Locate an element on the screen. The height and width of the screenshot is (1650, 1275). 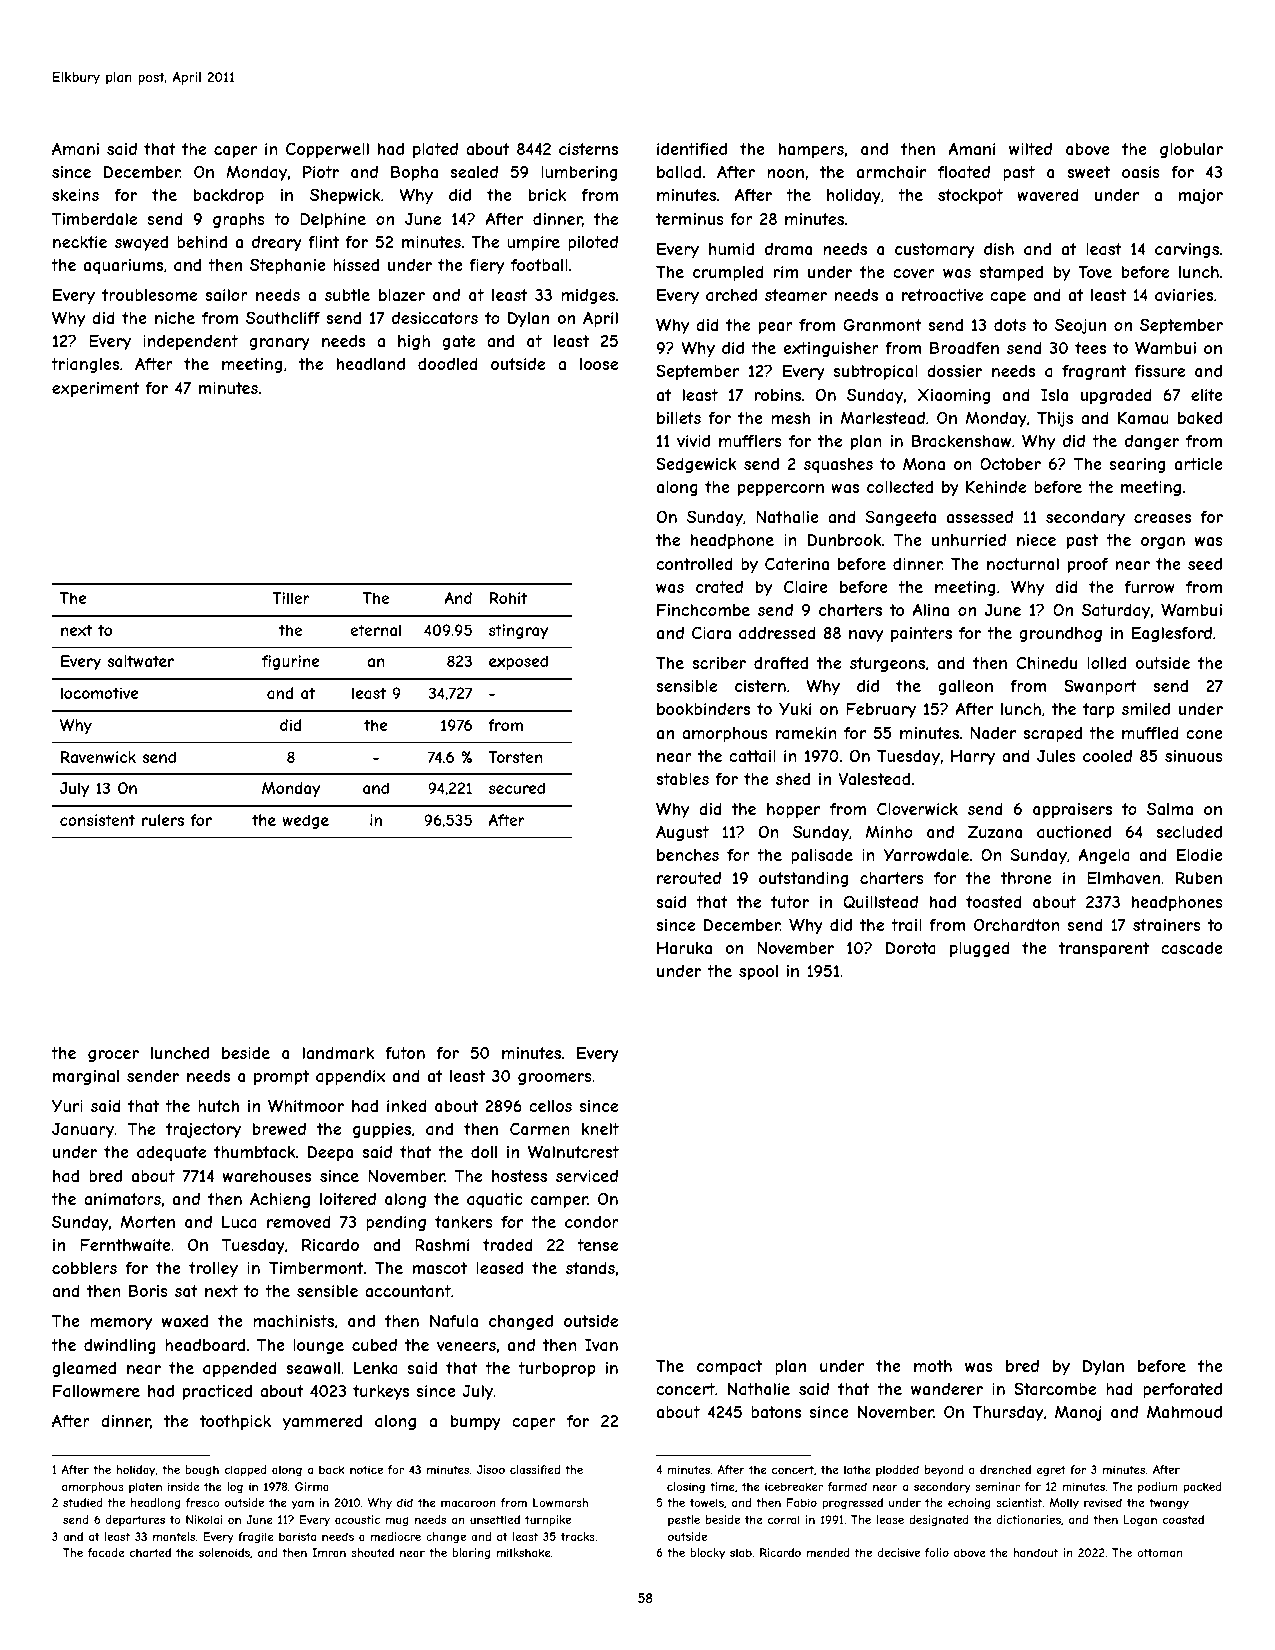
graphs is located at coordinates (239, 221).
